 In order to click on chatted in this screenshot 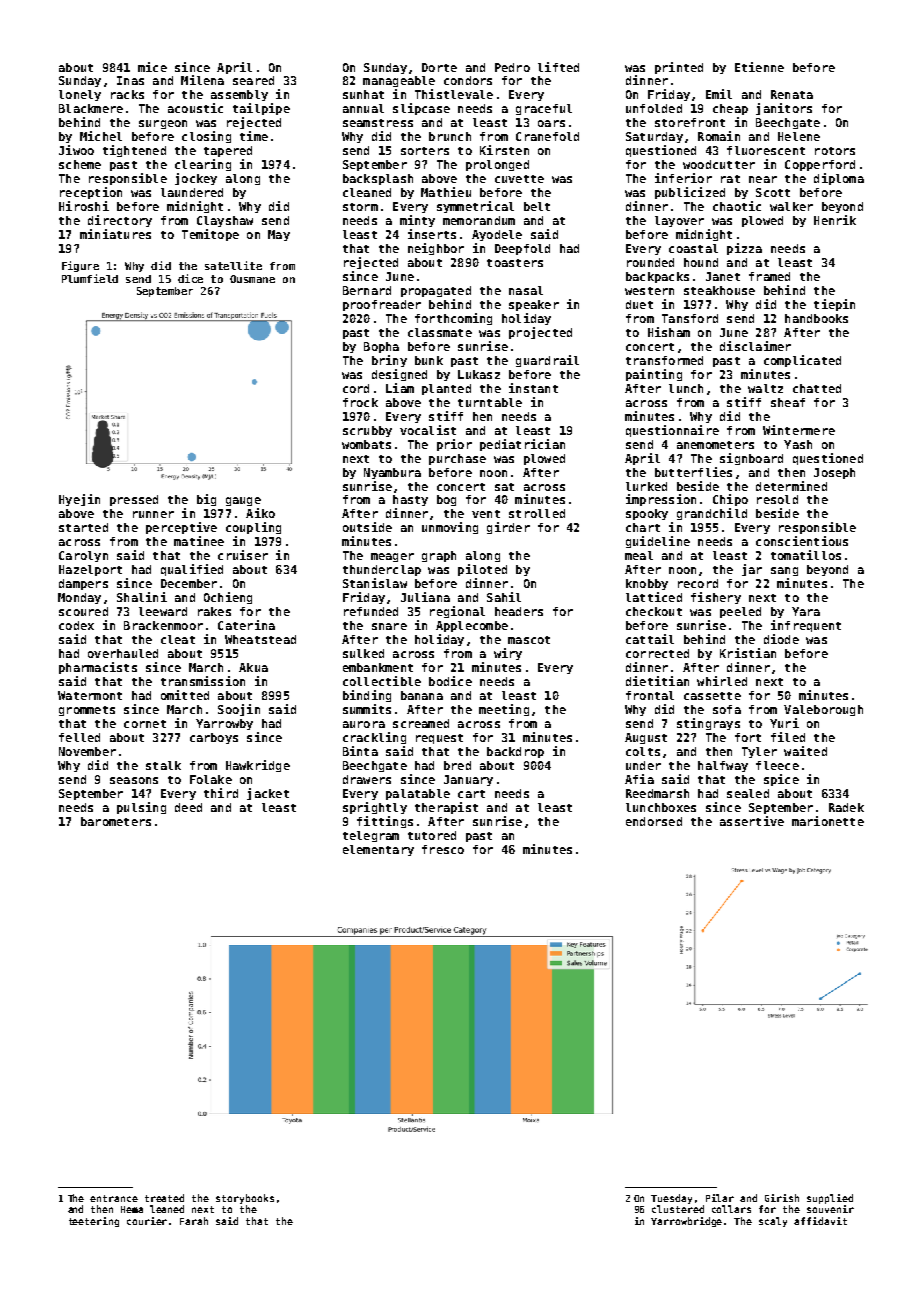, I will do `click(817, 388)`.
